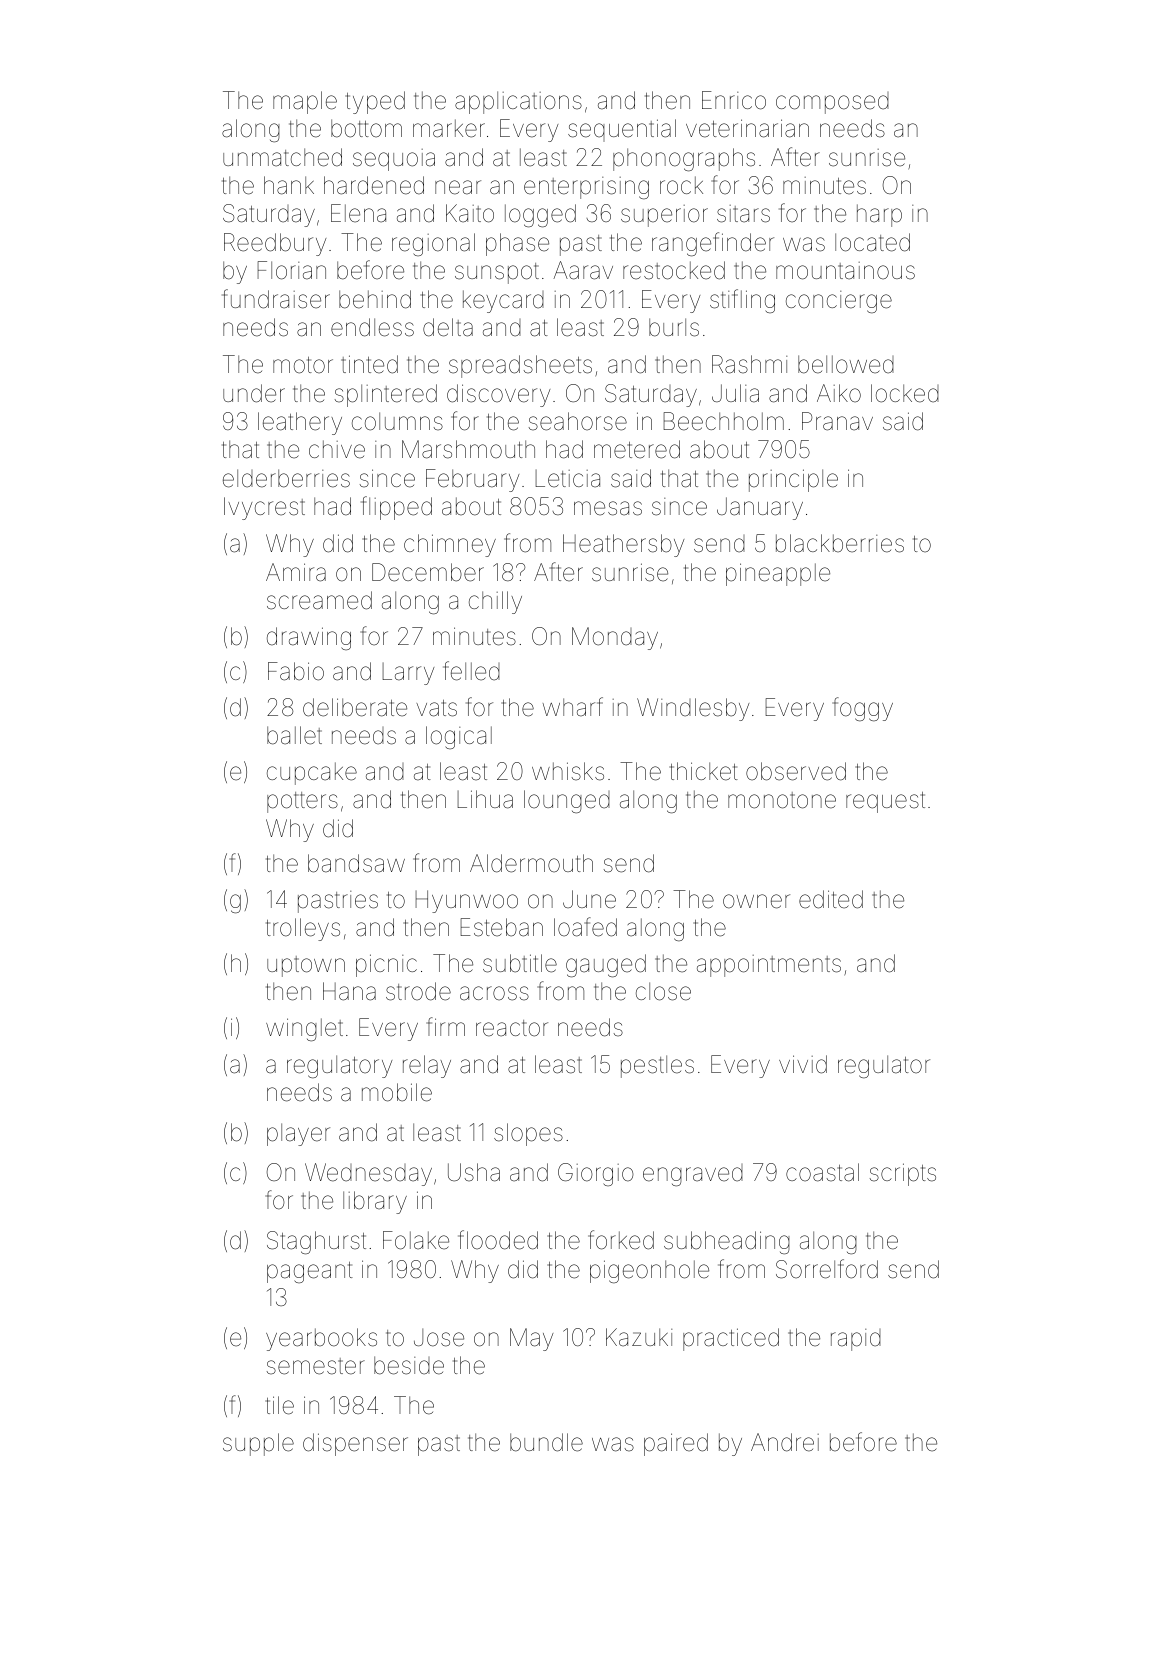 This image has height=1654, width=1165. What do you see at coordinates (840, 543) in the image?
I see `blackberries` at bounding box center [840, 543].
